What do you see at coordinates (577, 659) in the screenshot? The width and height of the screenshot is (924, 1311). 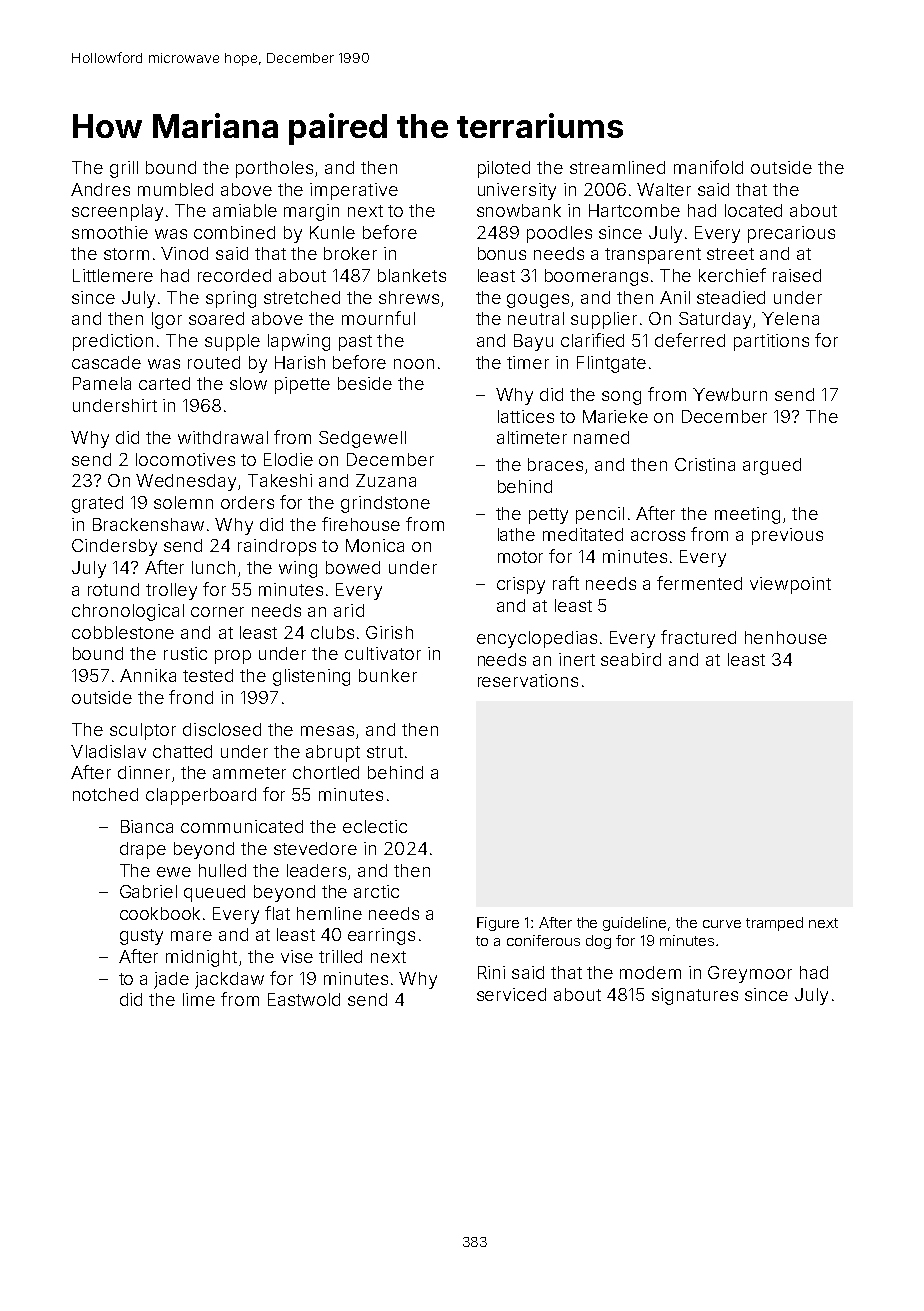 I see `inert` at bounding box center [577, 659].
